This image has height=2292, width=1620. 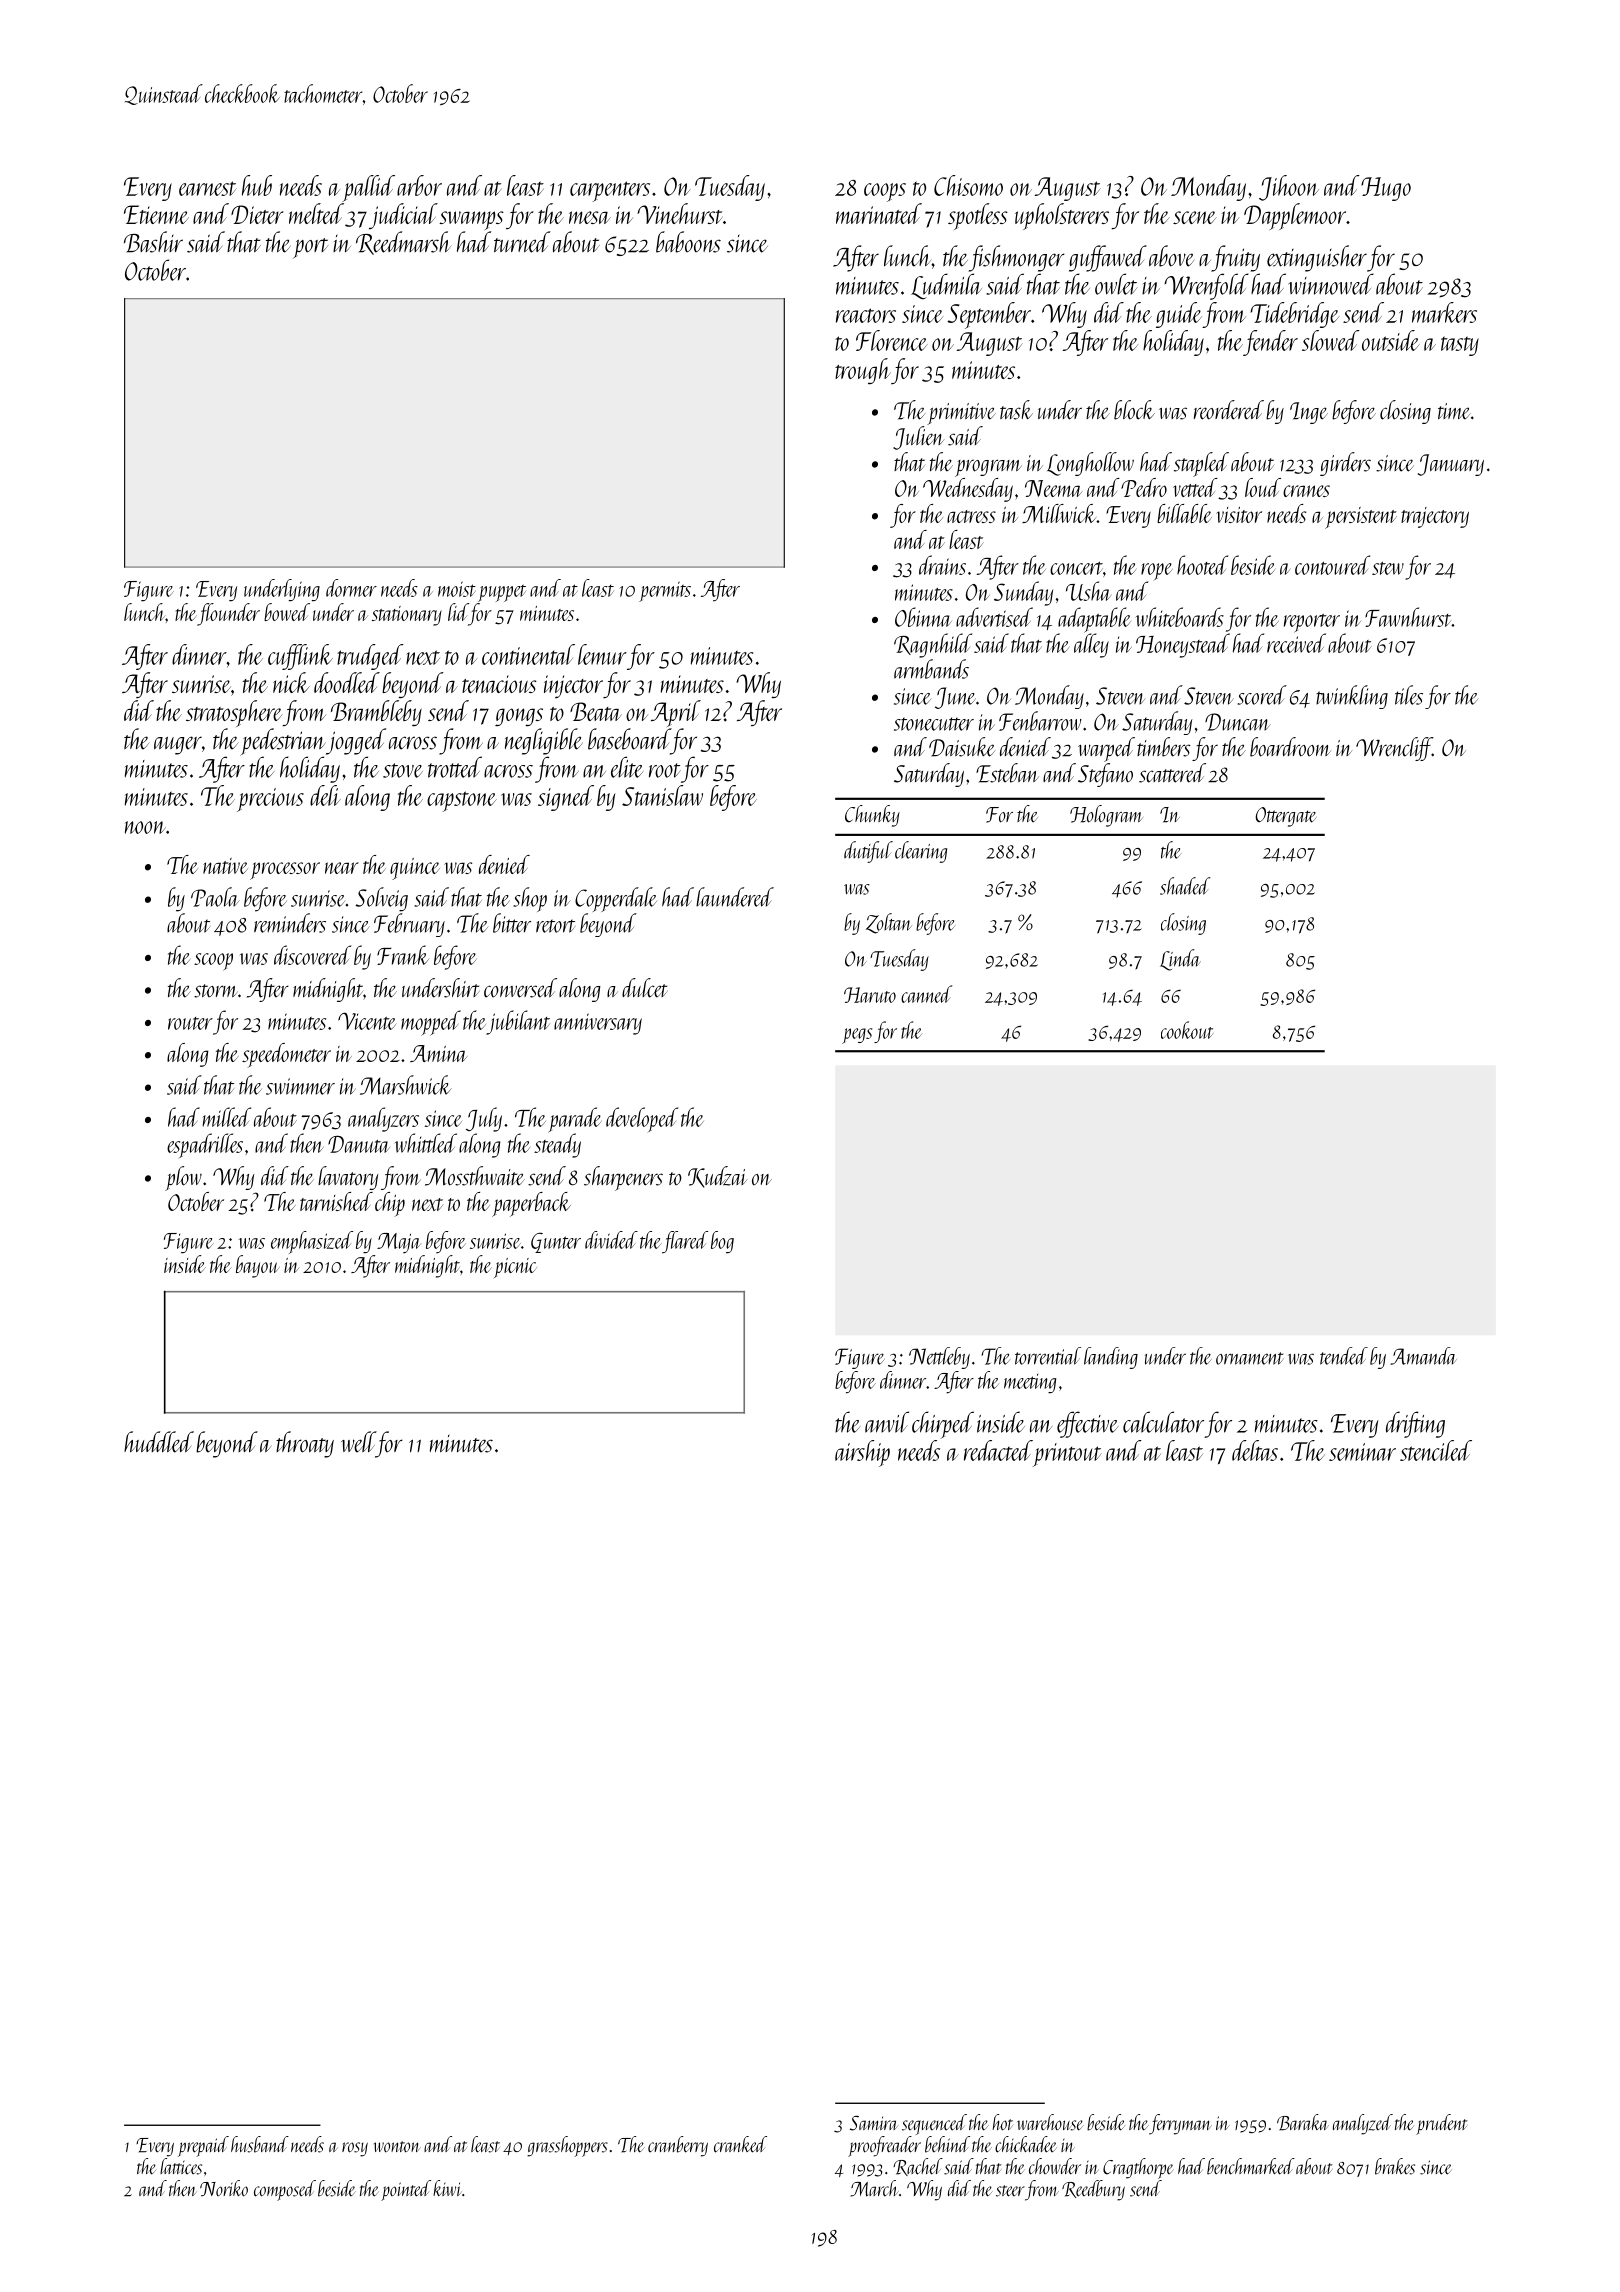 What do you see at coordinates (1436, 1450) in the image?
I see `stenciled` at bounding box center [1436, 1450].
